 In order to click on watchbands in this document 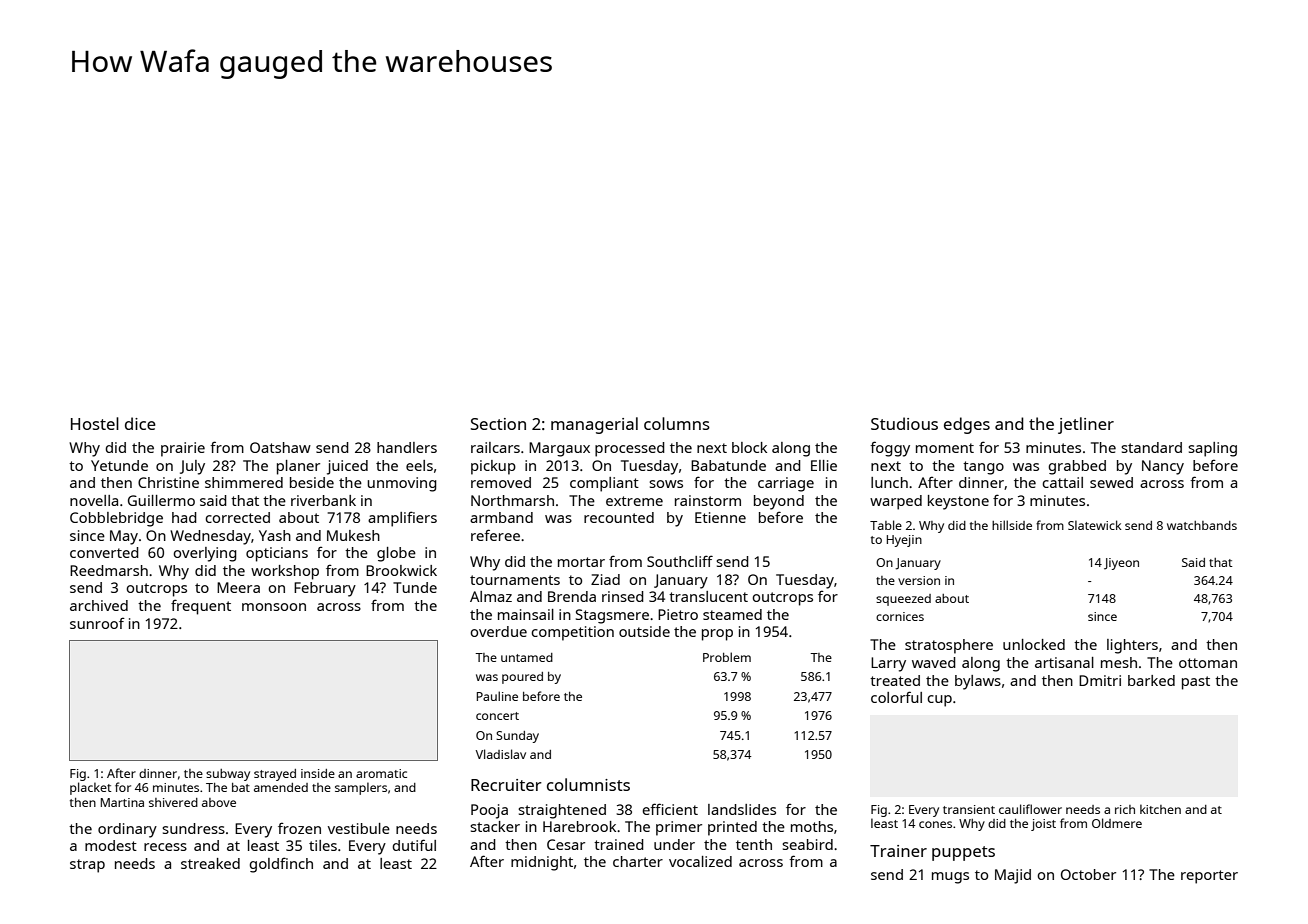, I will do `click(1202, 525)`.
